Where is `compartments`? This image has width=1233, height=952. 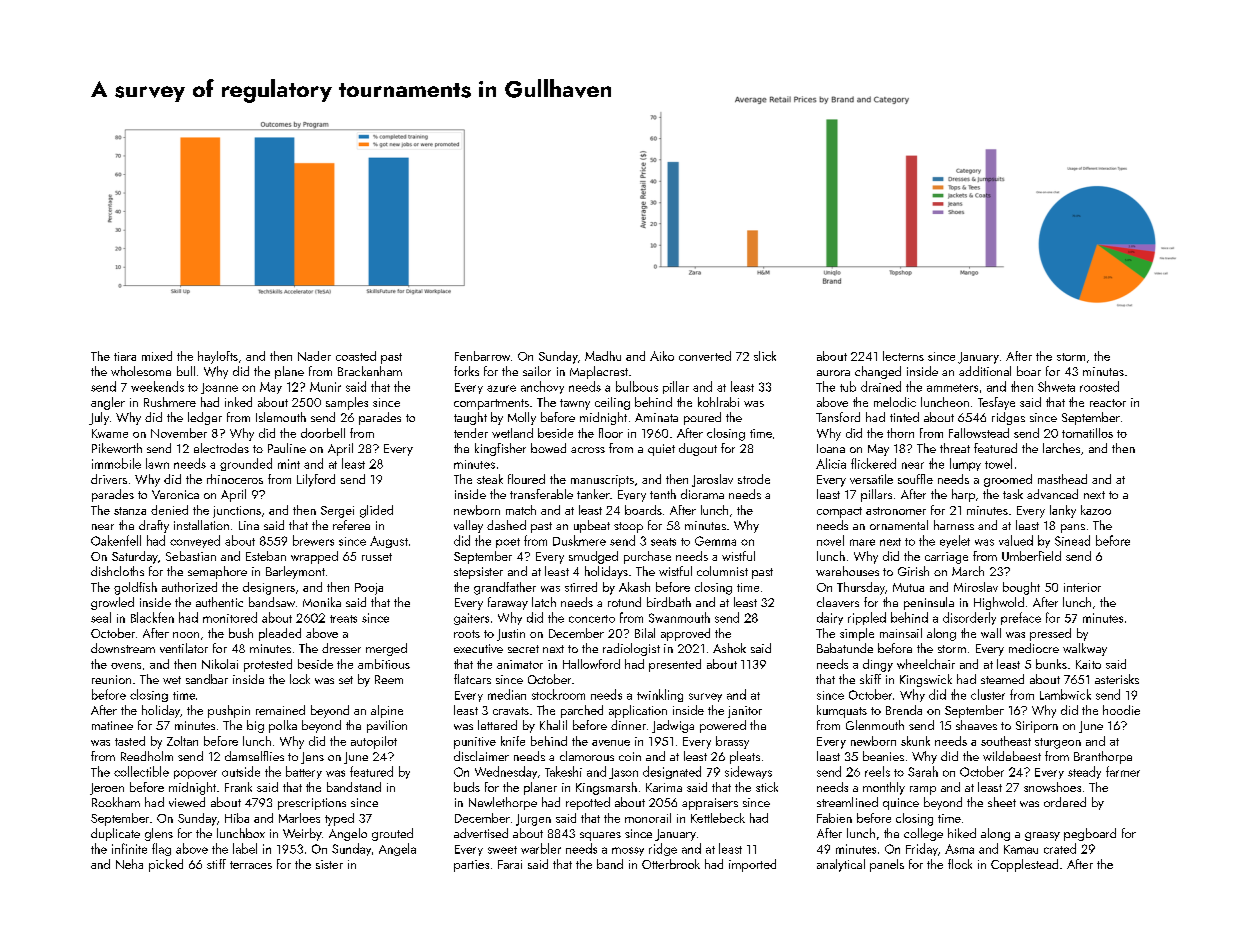 compartments is located at coordinates (491, 404).
